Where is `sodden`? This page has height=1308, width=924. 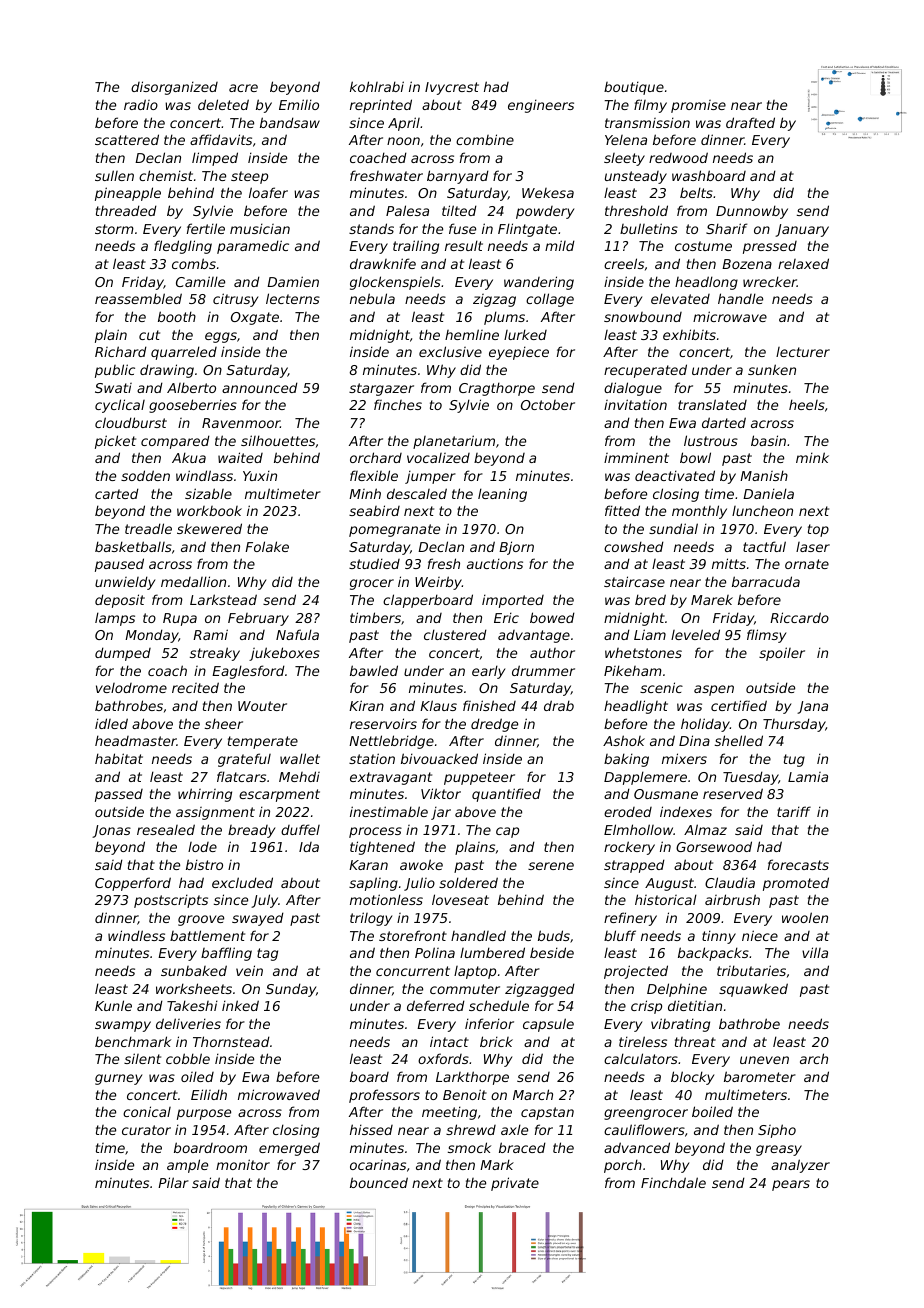 sodden is located at coordinates (145, 475).
